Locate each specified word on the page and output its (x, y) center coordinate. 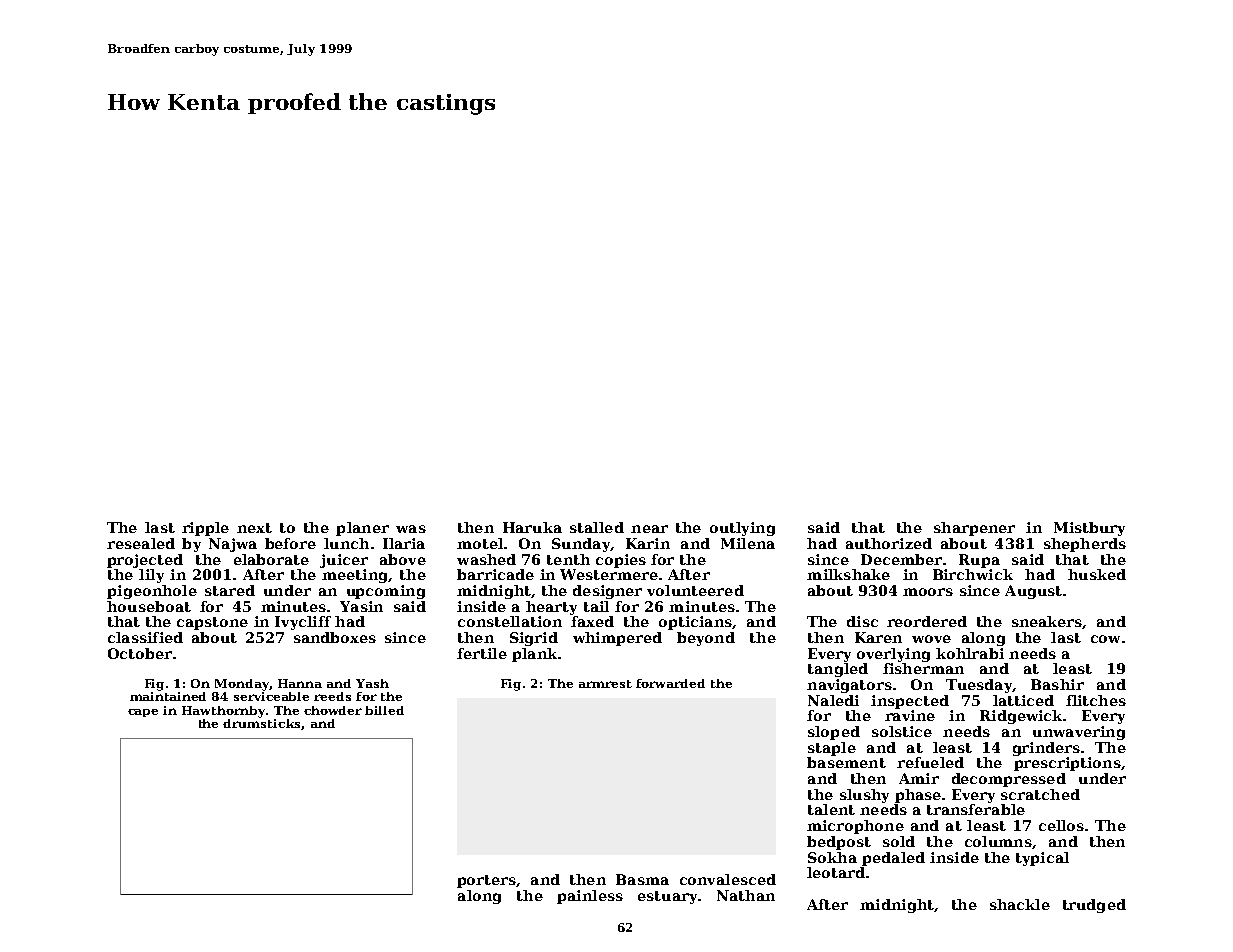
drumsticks (261, 723)
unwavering (1079, 733)
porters (486, 881)
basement (846, 762)
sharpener (974, 529)
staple (832, 749)
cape (143, 713)
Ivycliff (303, 623)
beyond (706, 639)
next (254, 528)
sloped (834, 733)
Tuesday (979, 686)
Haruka (532, 527)
